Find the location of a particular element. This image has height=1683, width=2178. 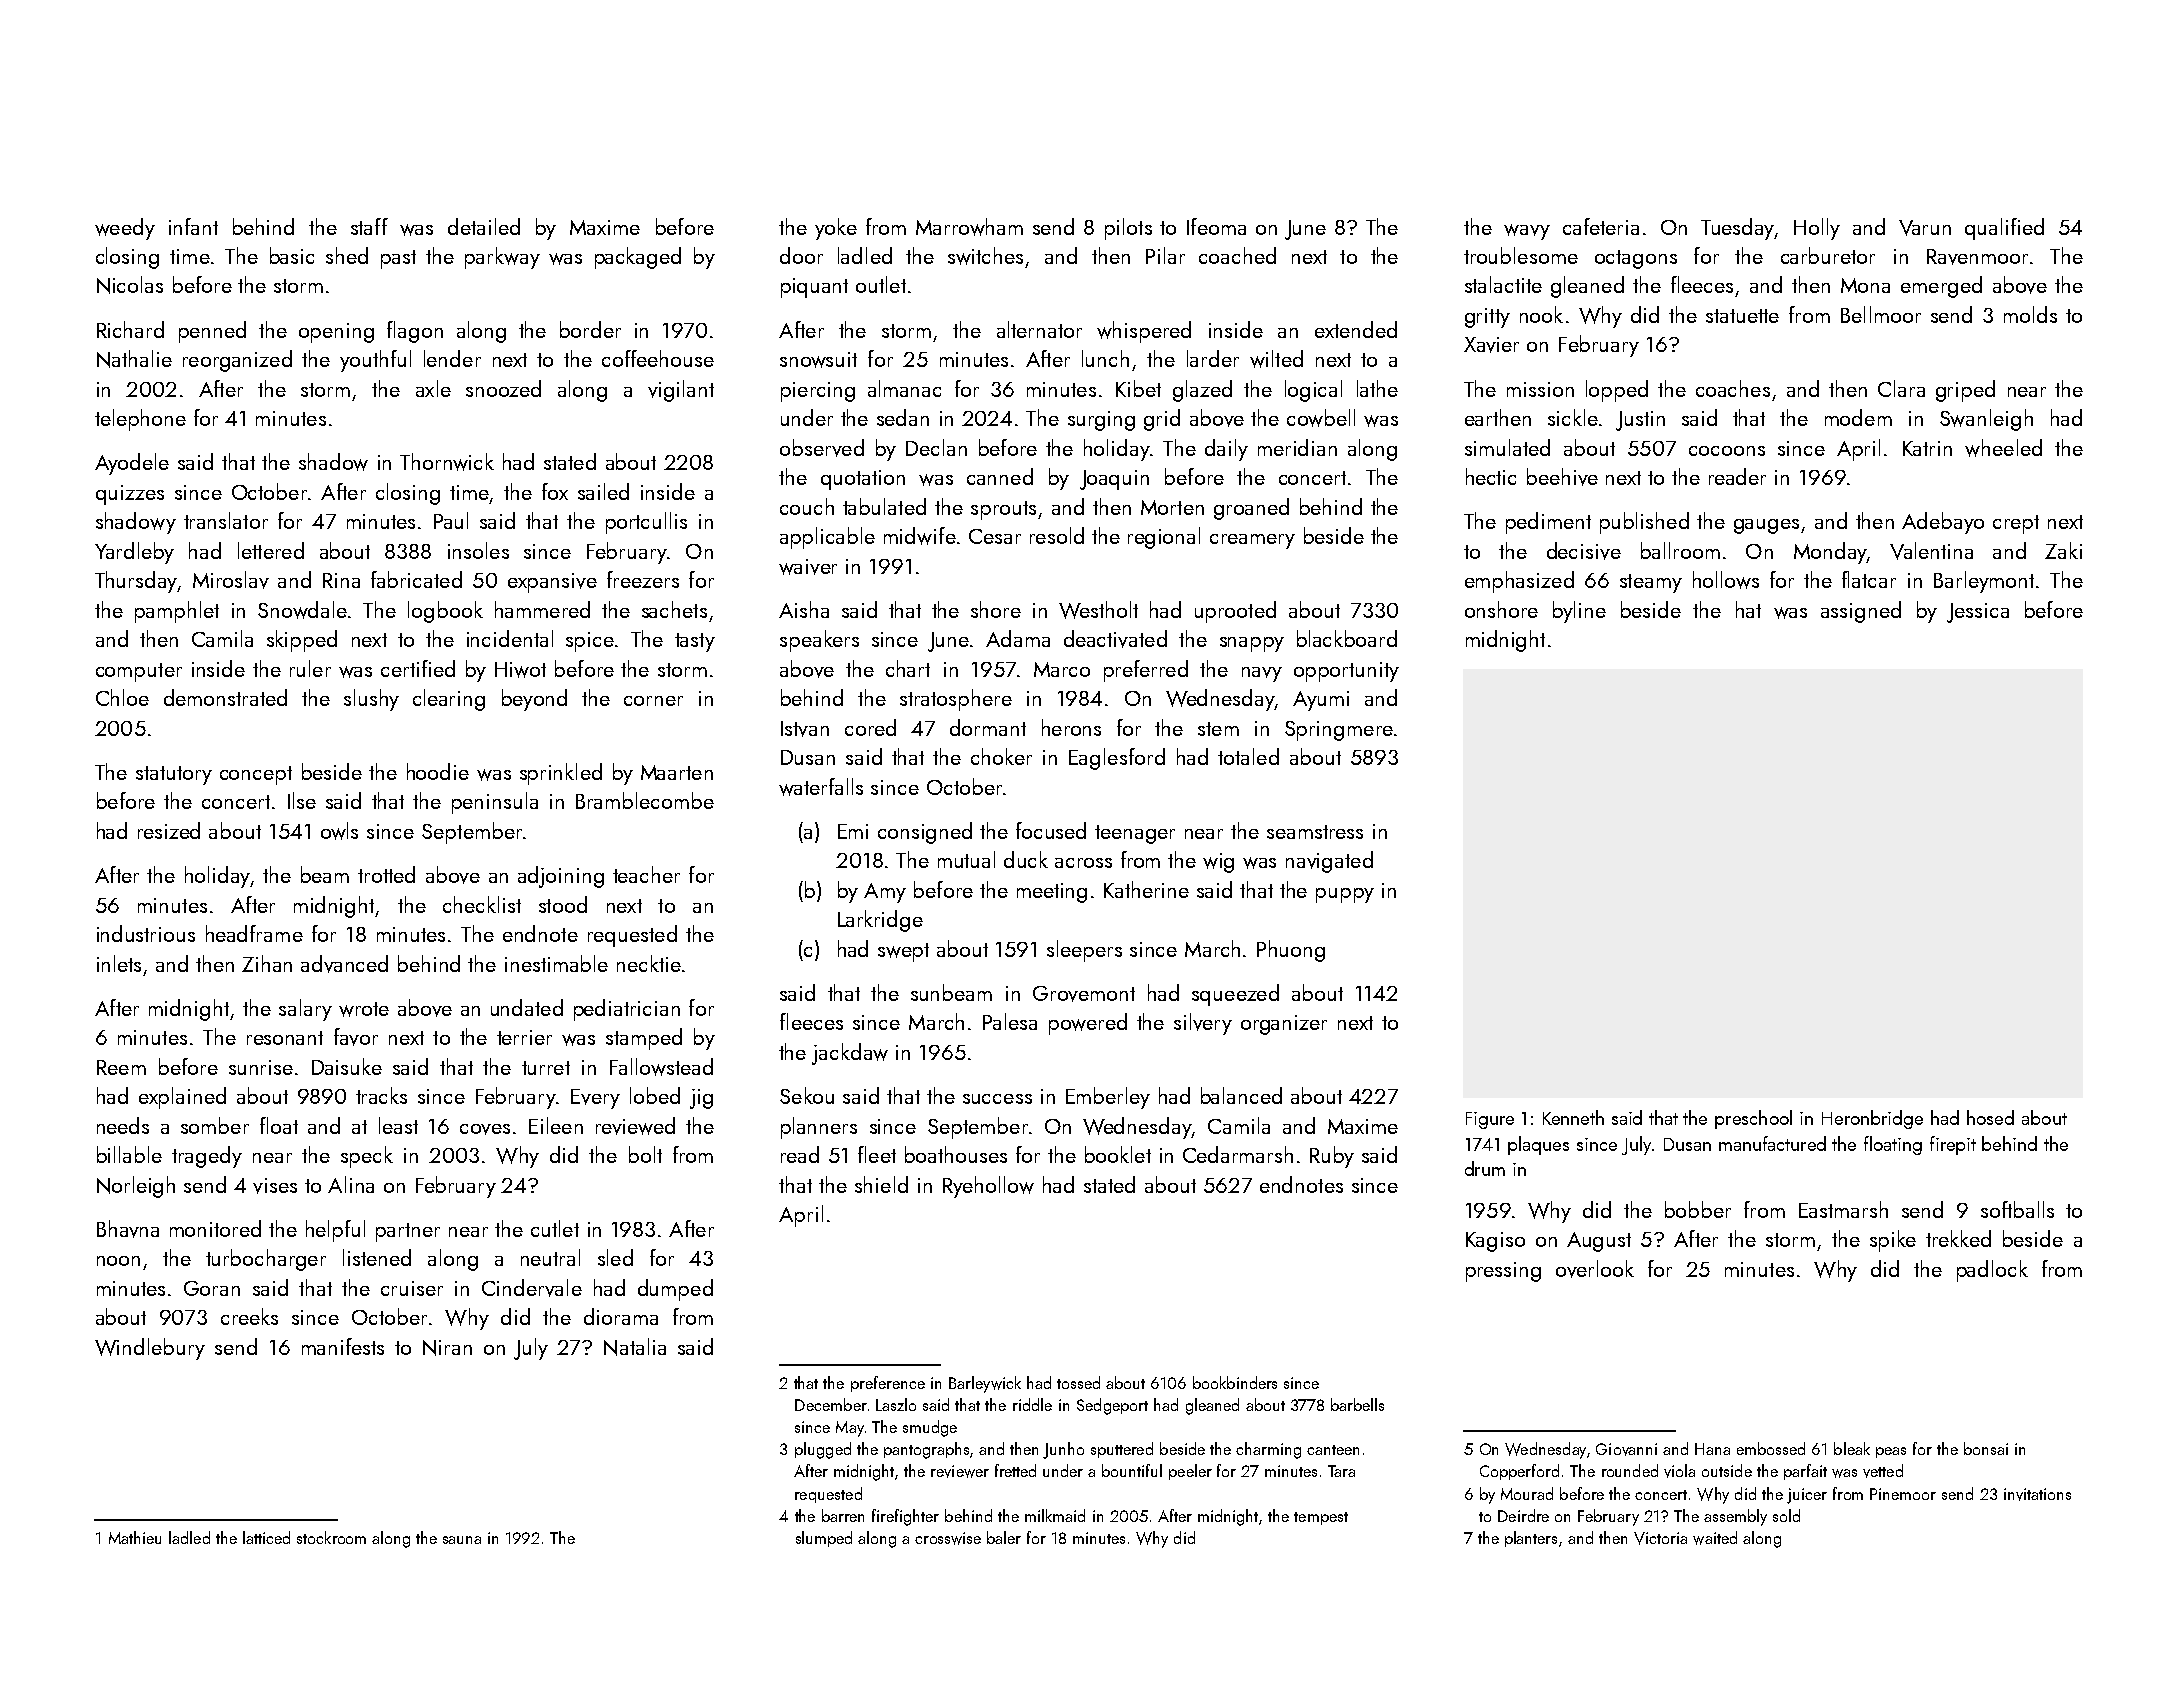

shield is located at coordinates (881, 1184).
